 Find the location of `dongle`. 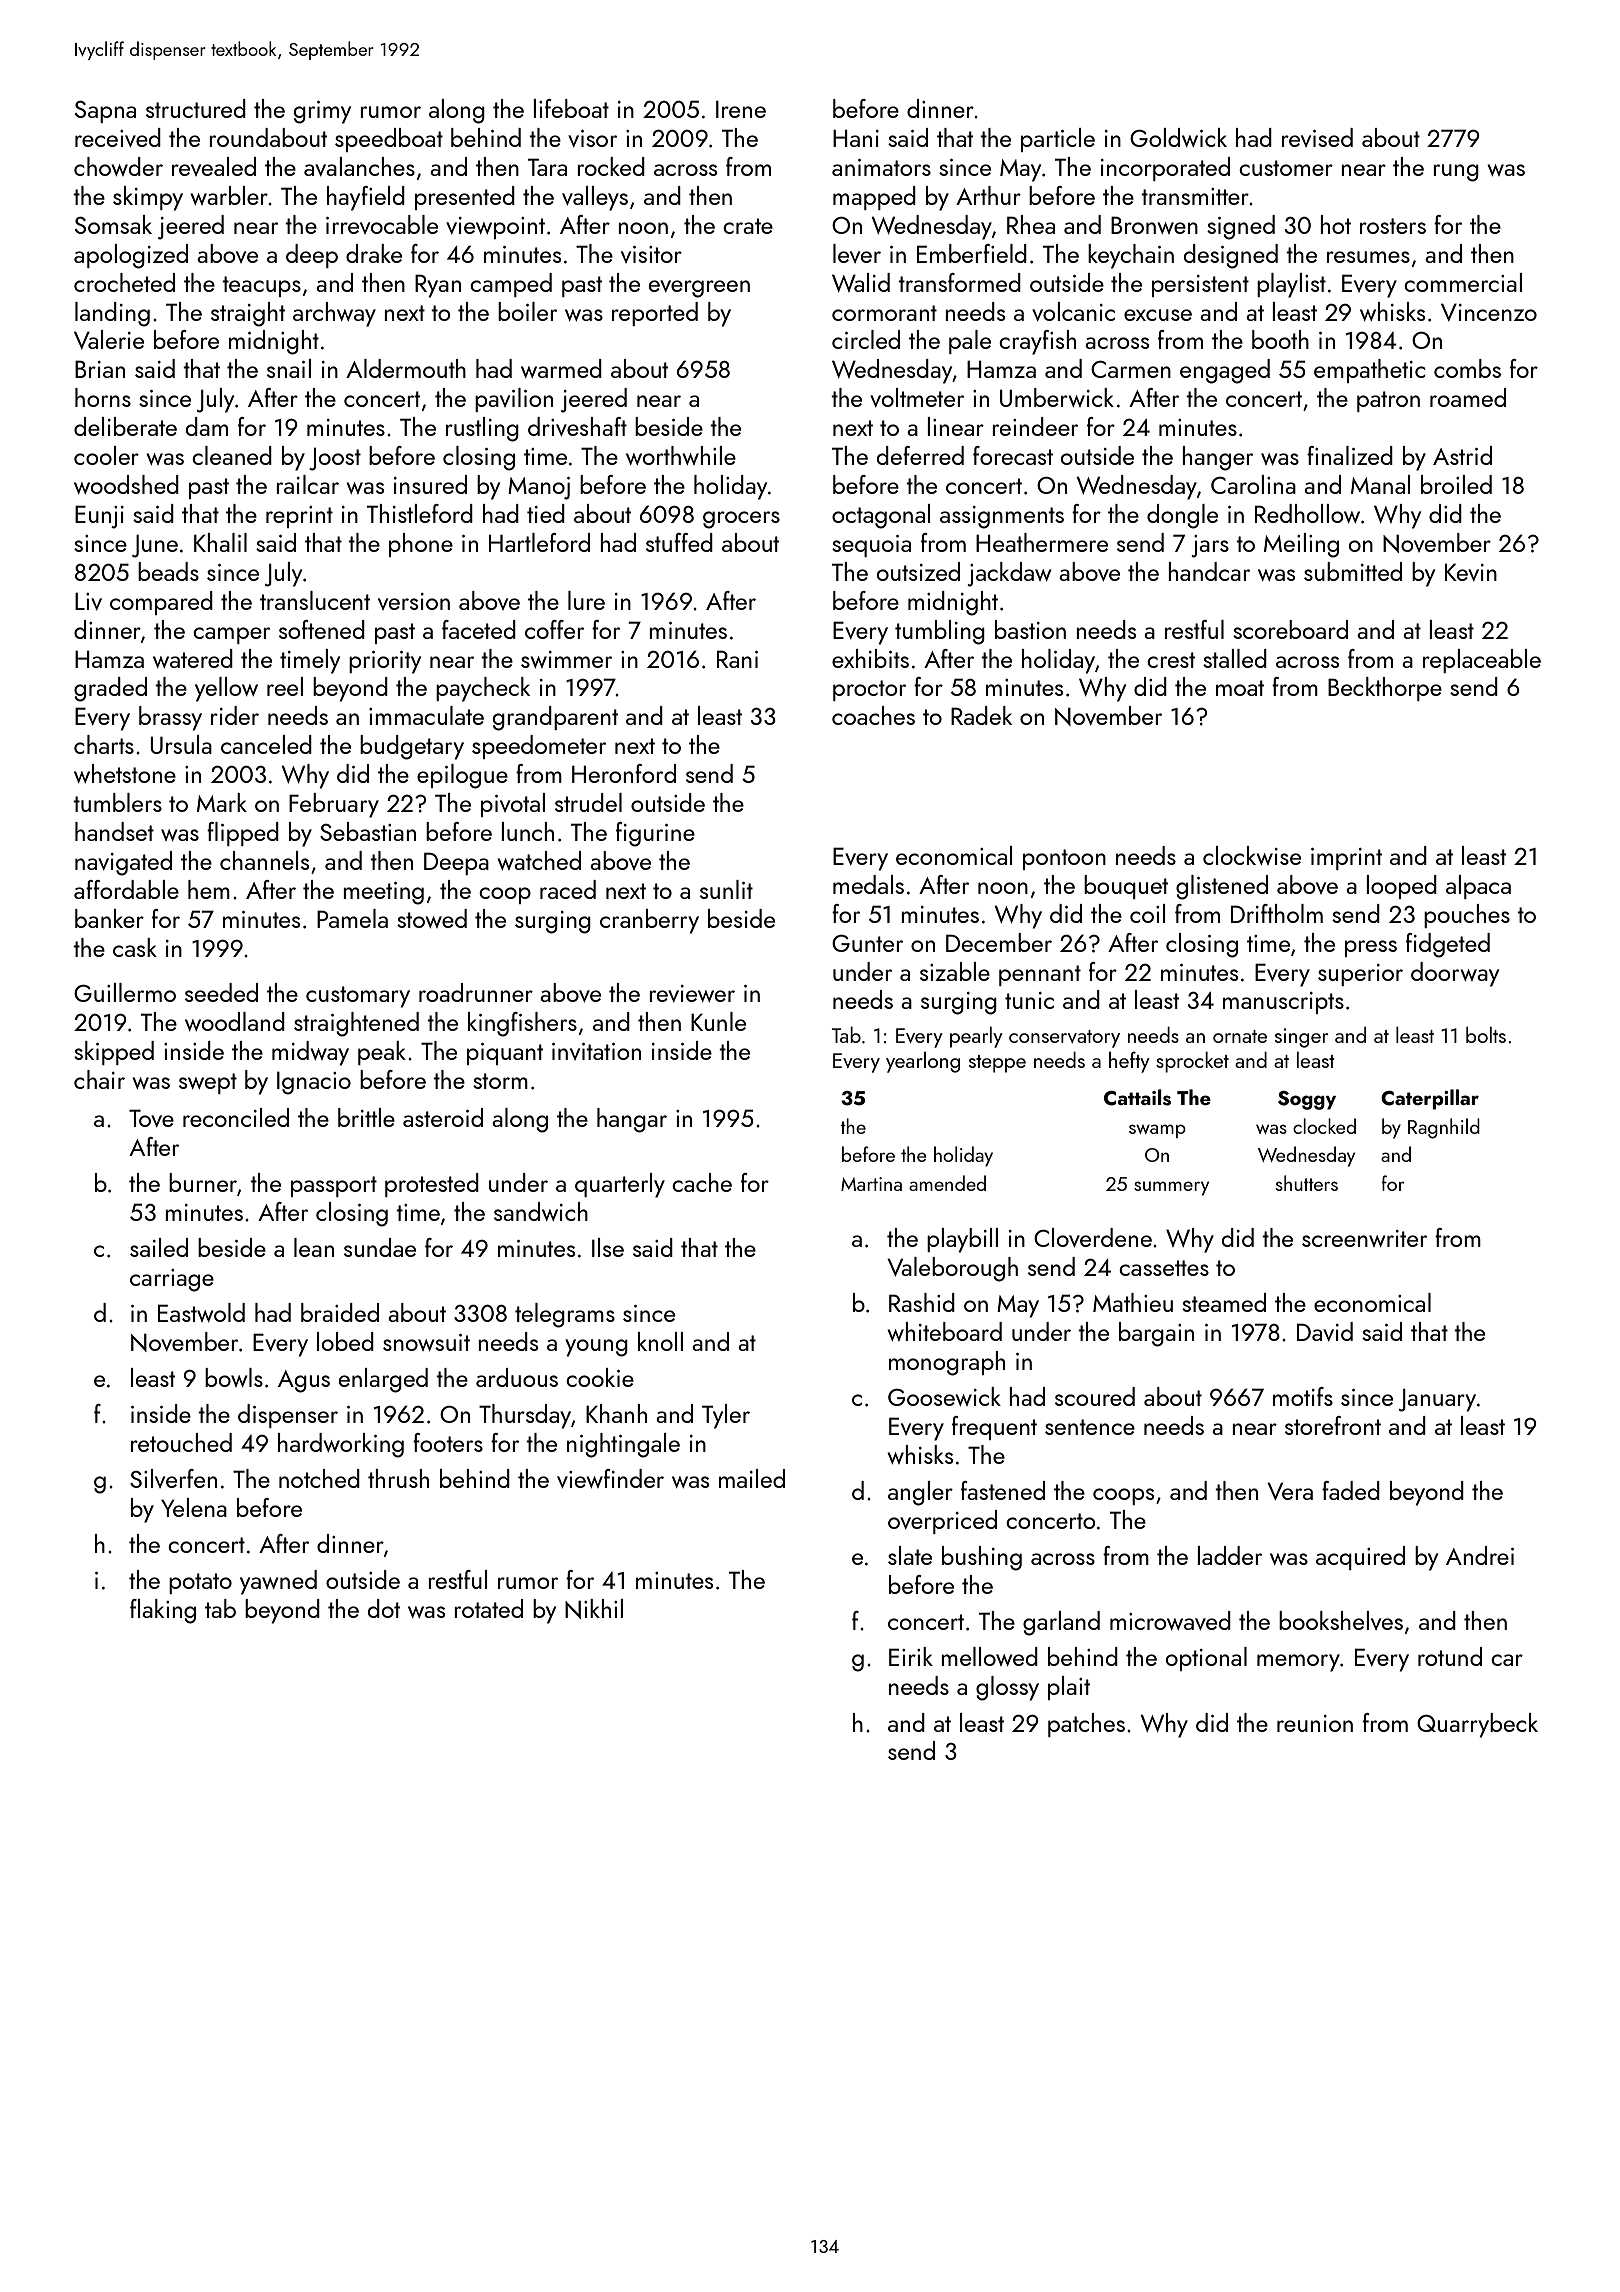

dongle is located at coordinates (1182, 516).
